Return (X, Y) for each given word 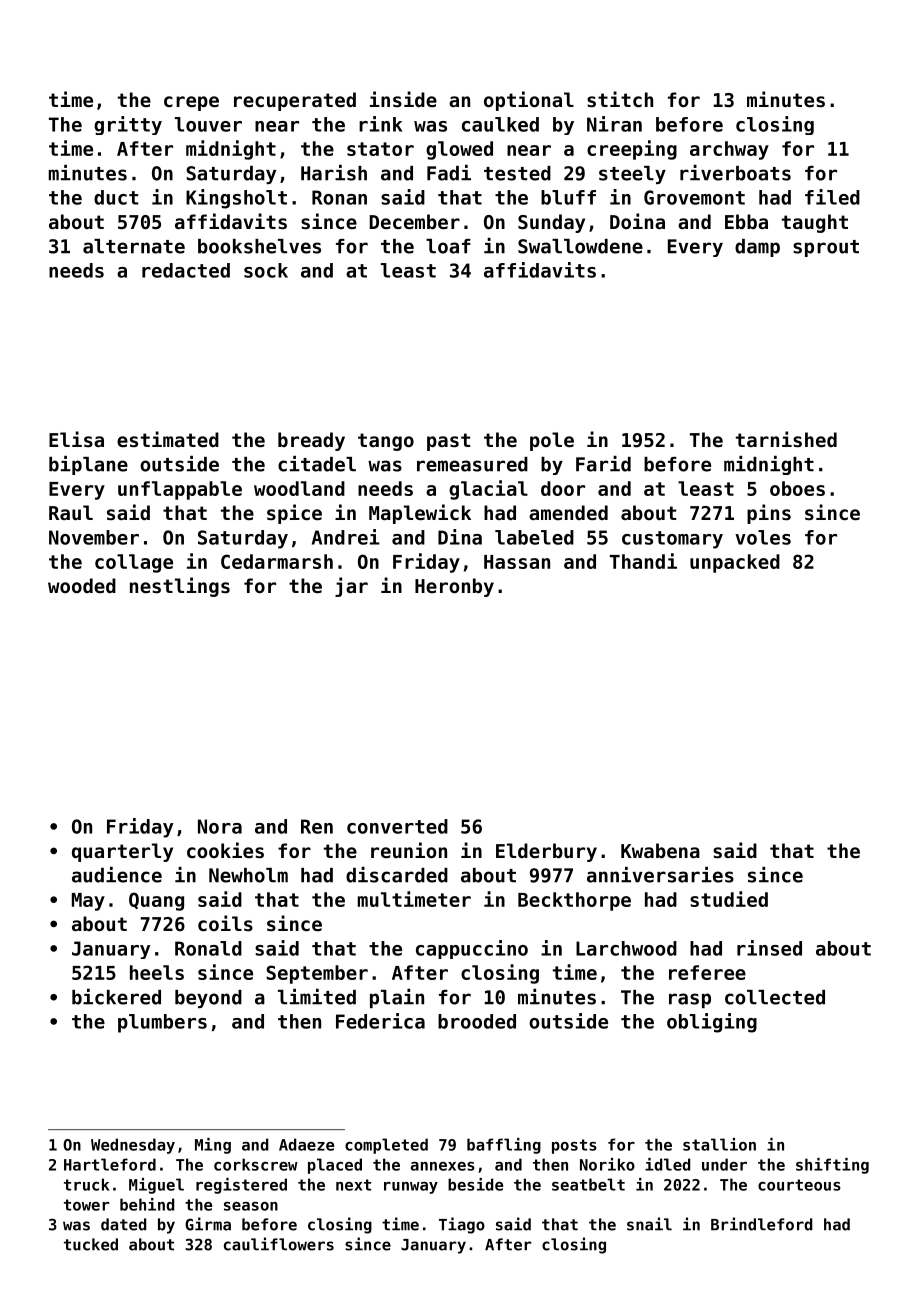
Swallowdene (580, 246)
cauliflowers (279, 1244)
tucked (91, 1244)
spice (294, 514)
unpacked (735, 563)
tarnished (786, 439)
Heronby (454, 587)
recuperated (295, 101)
